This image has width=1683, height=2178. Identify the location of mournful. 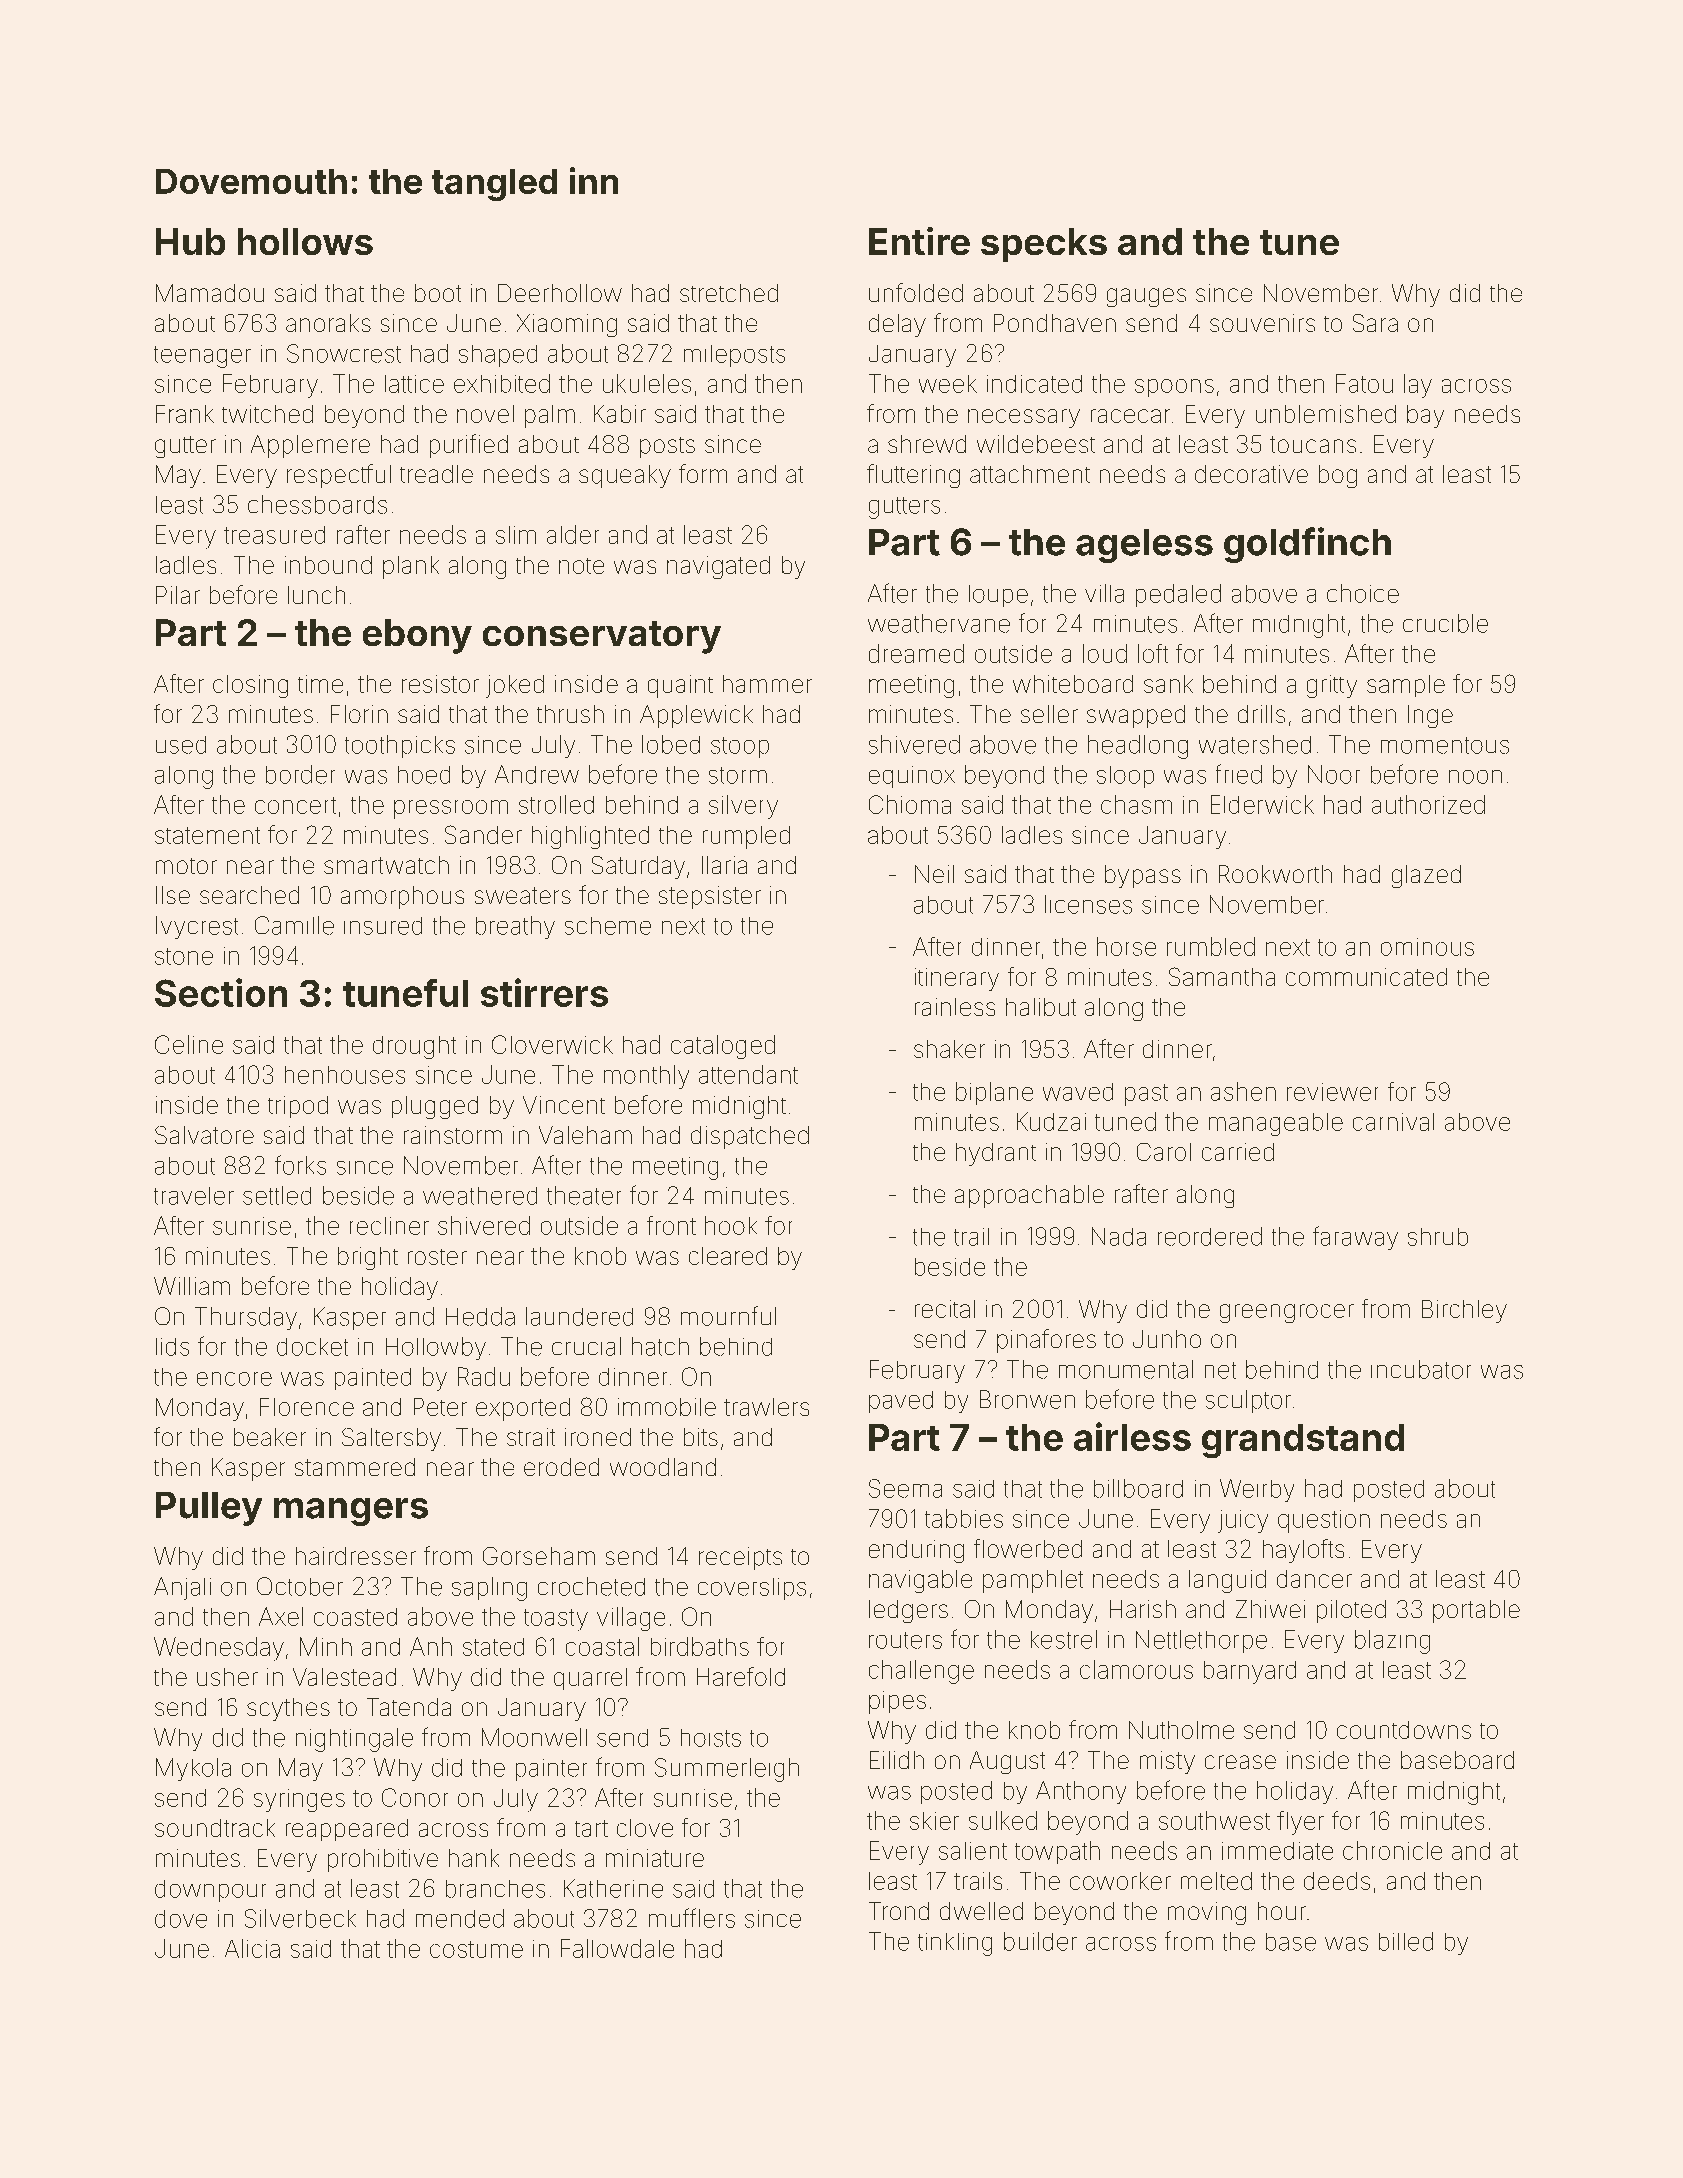
(728, 1316).
